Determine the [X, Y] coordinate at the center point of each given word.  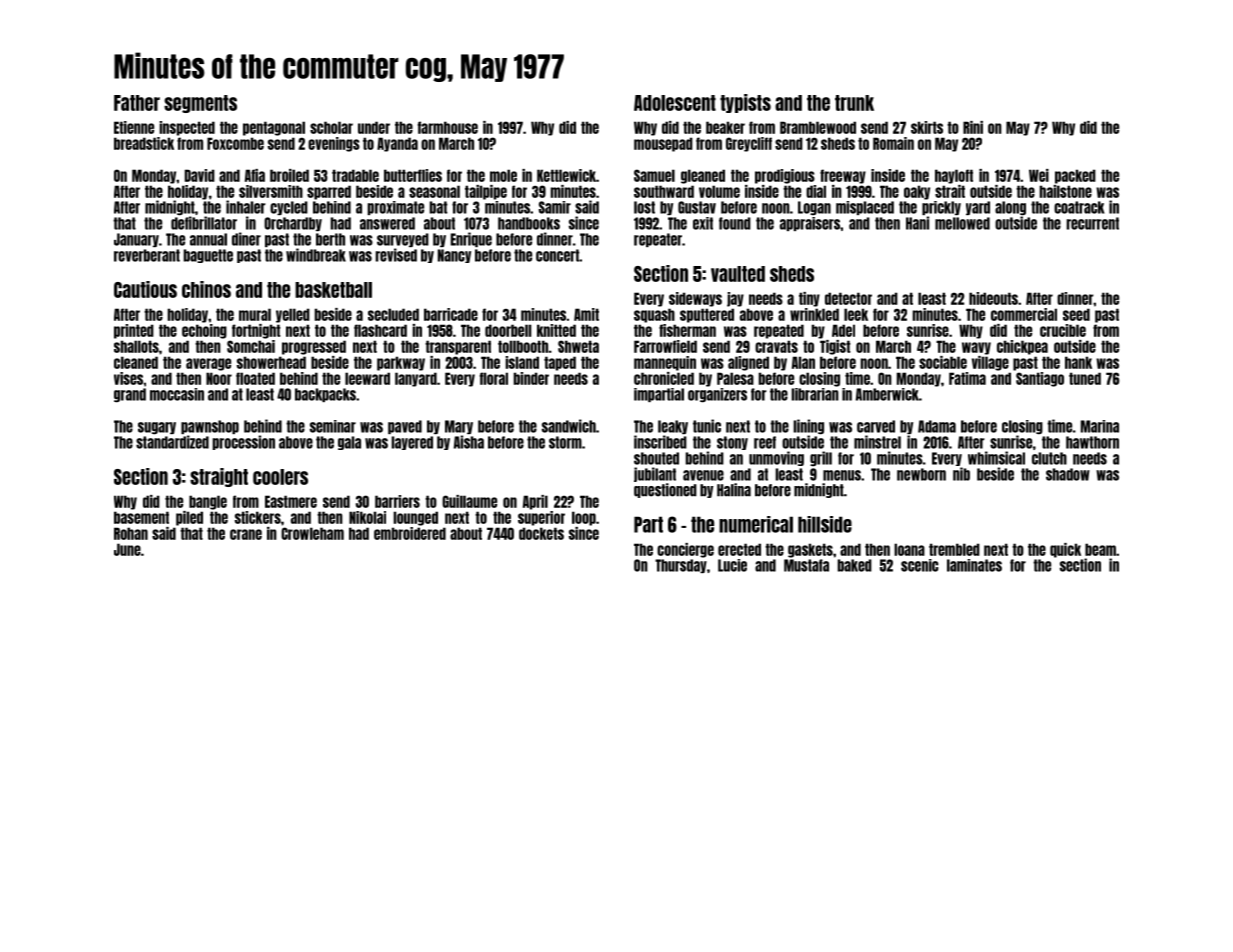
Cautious [145, 289]
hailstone [1065, 191]
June [127, 549]
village [990, 363]
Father [137, 103]
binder [531, 378]
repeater [658, 240]
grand [130, 395]
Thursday [681, 566]
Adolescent [675, 103]
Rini [973, 127]
